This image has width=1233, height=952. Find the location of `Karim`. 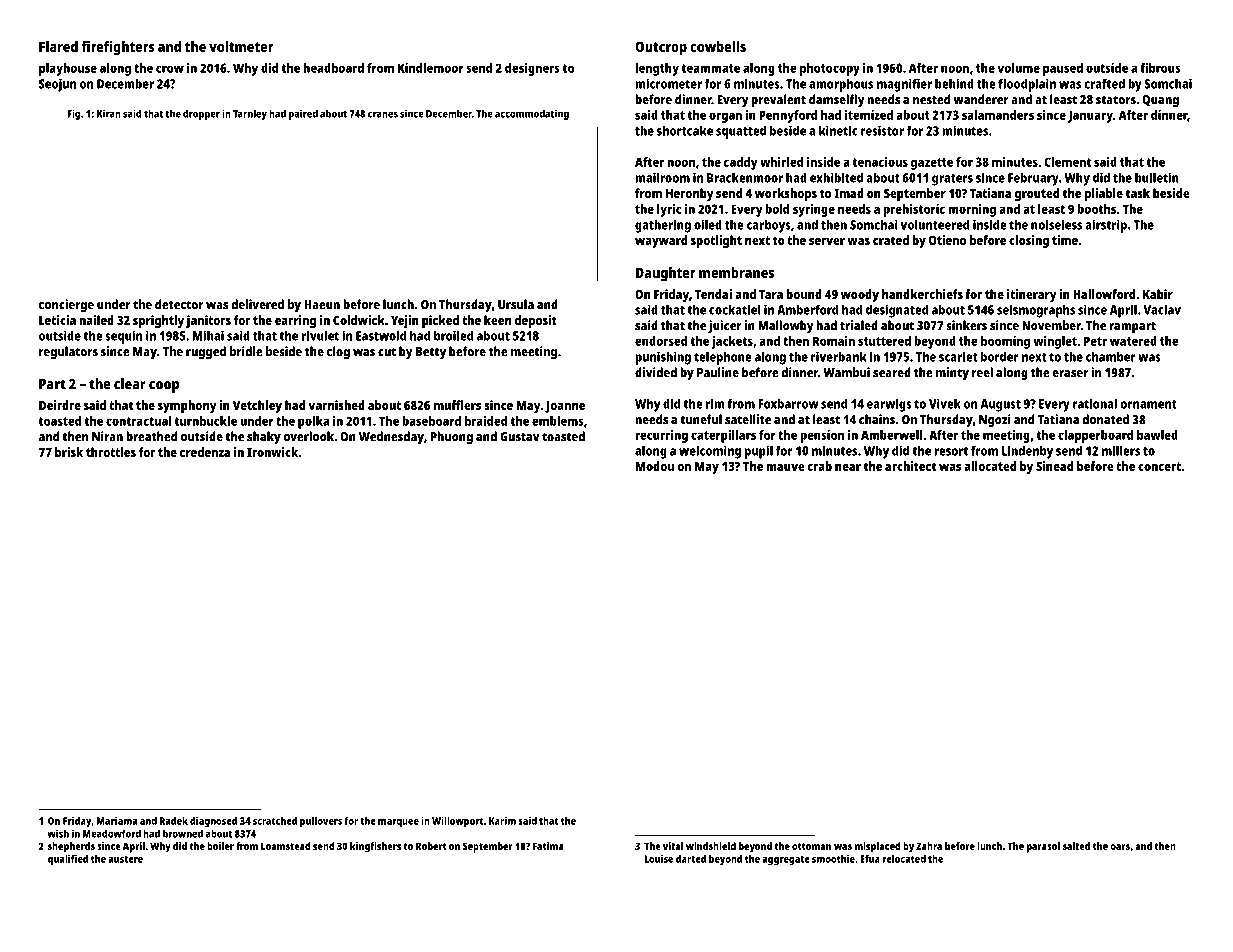

Karim is located at coordinates (502, 821).
